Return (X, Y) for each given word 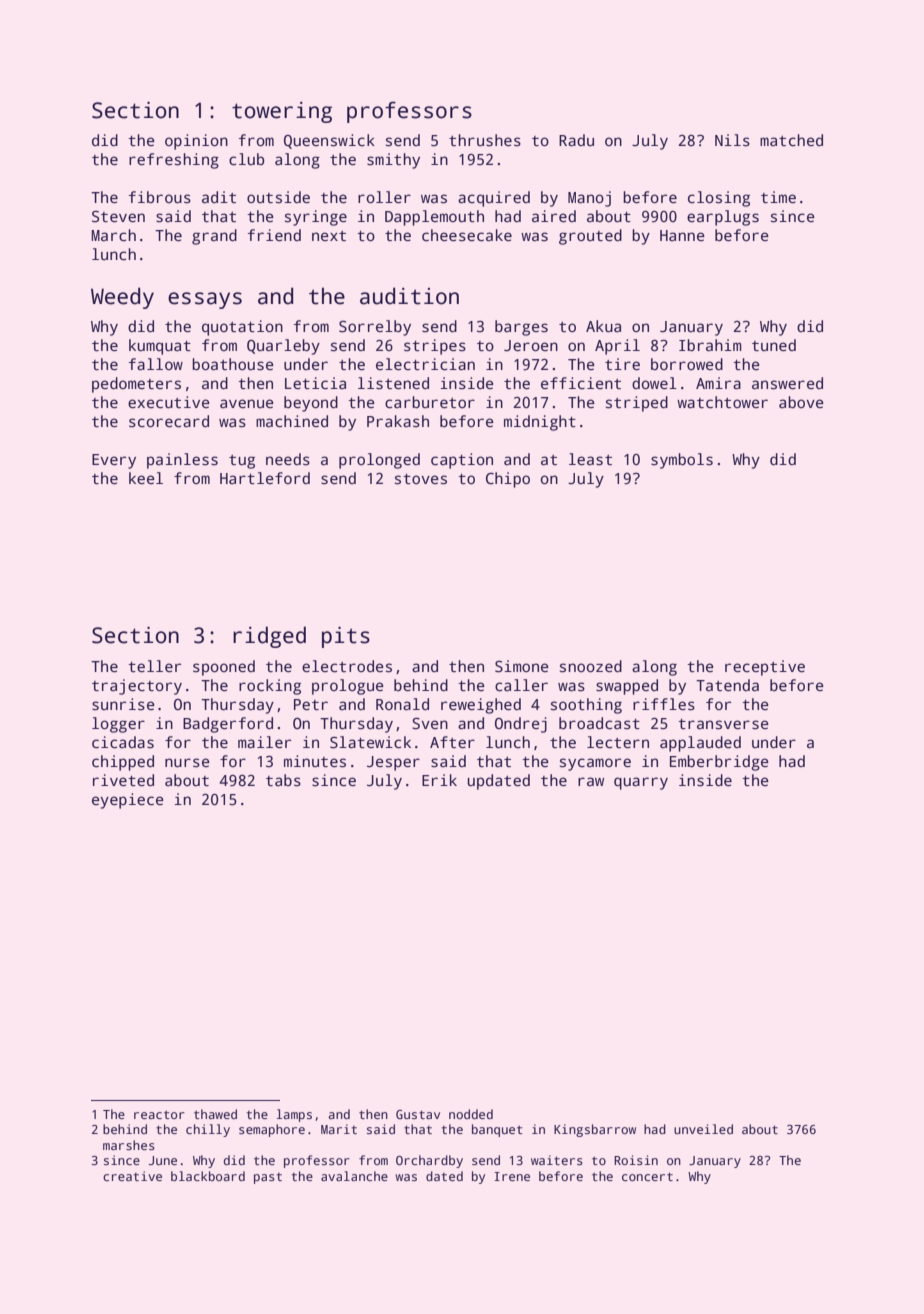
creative (132, 1176)
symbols (682, 461)
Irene (512, 1176)
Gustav (418, 1114)
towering (282, 112)
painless (182, 461)
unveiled (703, 1129)
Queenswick (329, 141)
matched (791, 140)
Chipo (508, 480)
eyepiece (128, 801)
